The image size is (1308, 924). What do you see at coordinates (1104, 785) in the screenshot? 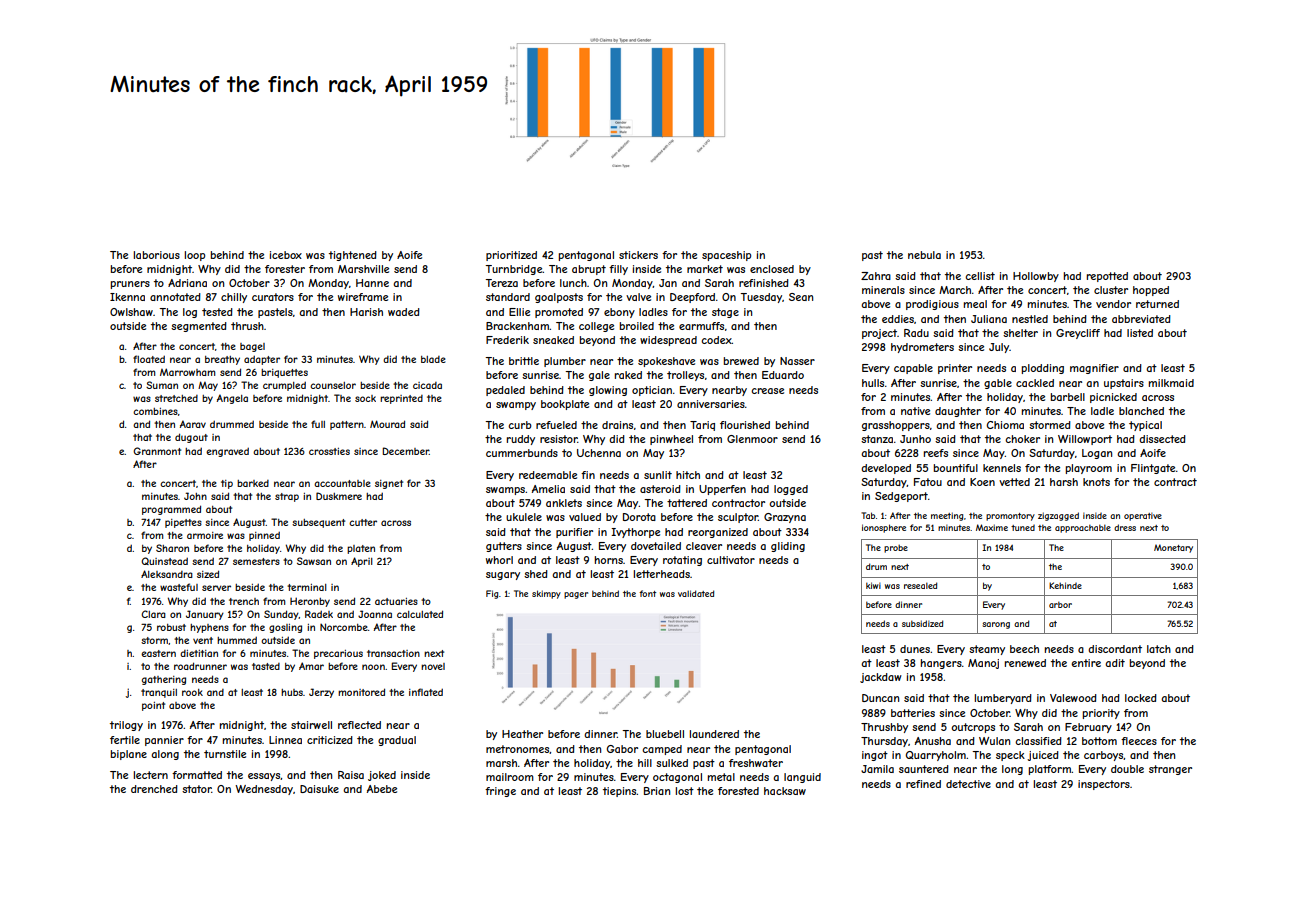
I see `inspectors` at bounding box center [1104, 785].
